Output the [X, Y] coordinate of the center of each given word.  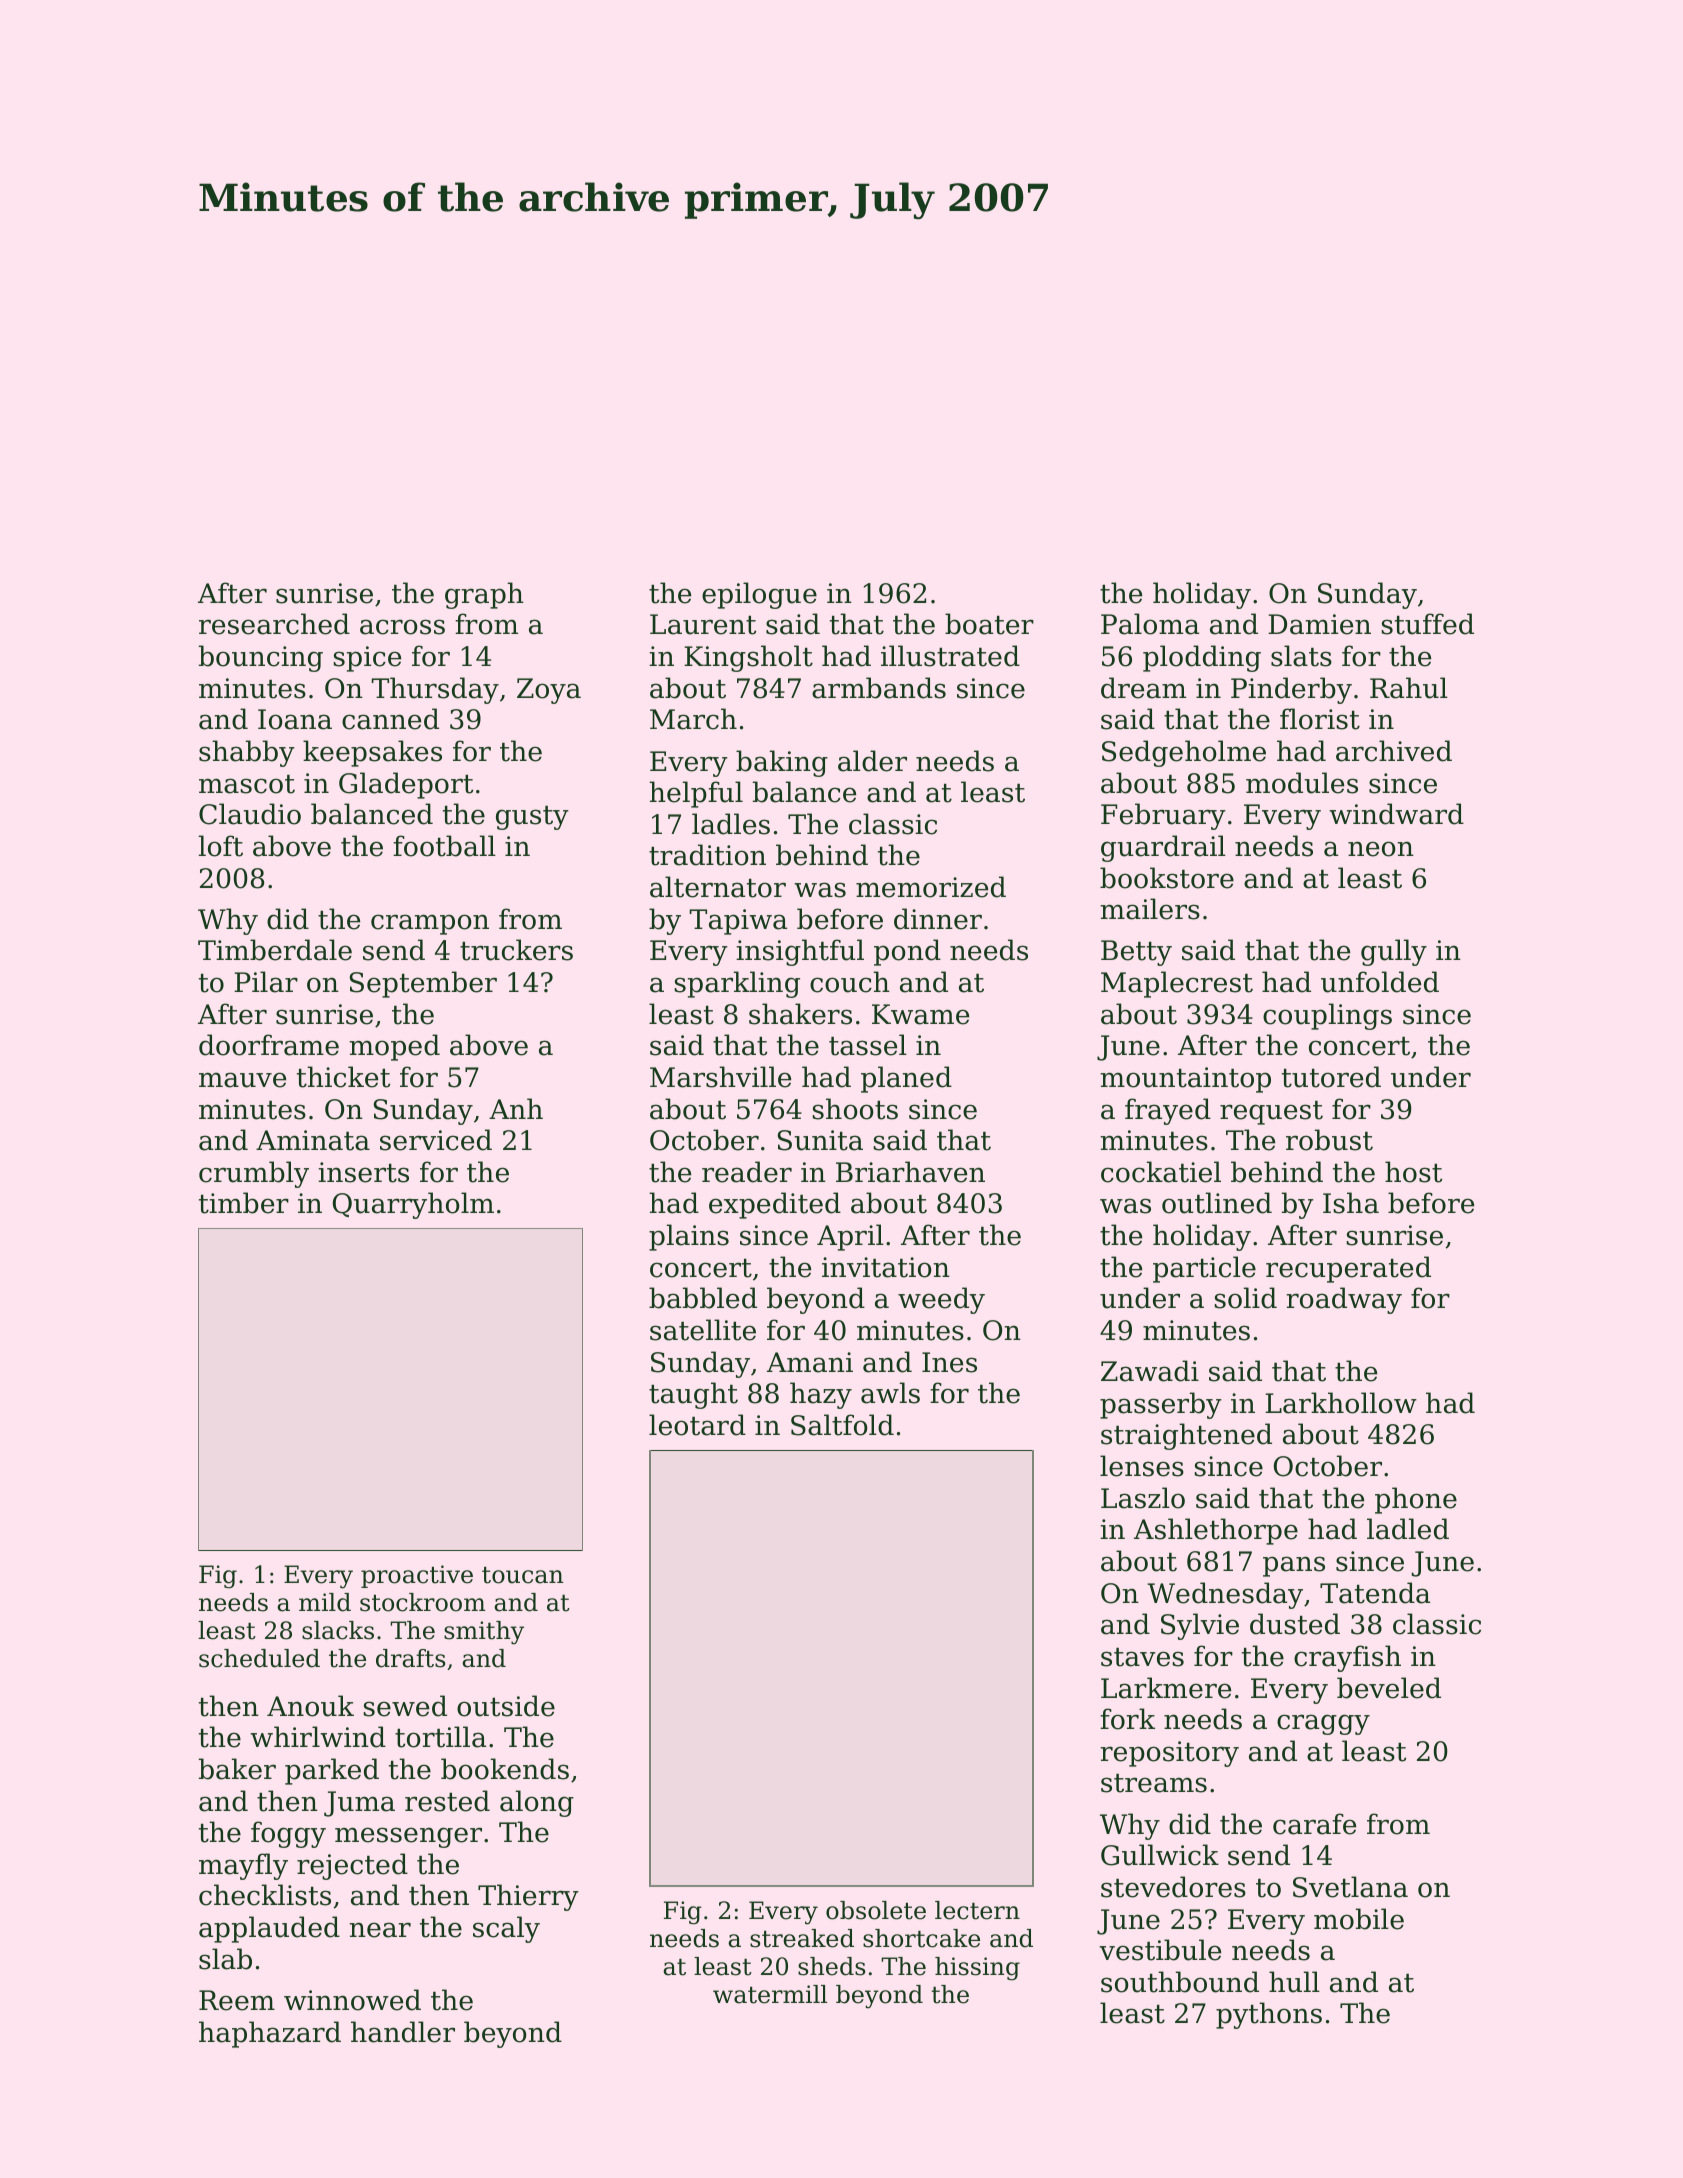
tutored [1331, 1077]
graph [484, 595]
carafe [1314, 1824]
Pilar [266, 982]
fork [1127, 1719]
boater [989, 624]
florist [1320, 719]
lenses [1142, 1466]
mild [325, 1602]
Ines [949, 1362]
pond [907, 952]
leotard [697, 1425]
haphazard [270, 2034]
